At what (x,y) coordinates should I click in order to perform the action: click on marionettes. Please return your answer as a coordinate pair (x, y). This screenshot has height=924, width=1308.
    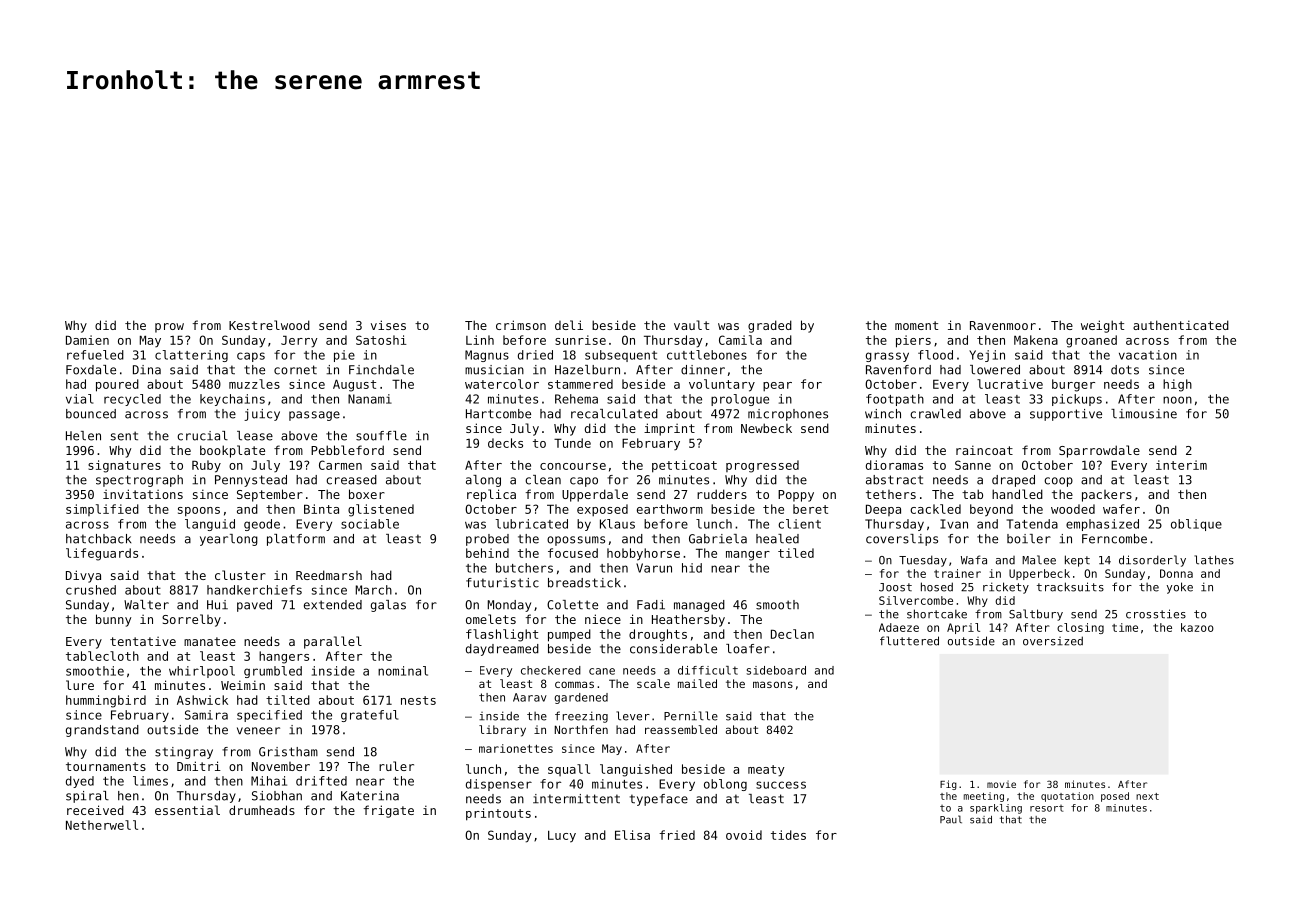
    Looking at the image, I should click on (516, 748).
